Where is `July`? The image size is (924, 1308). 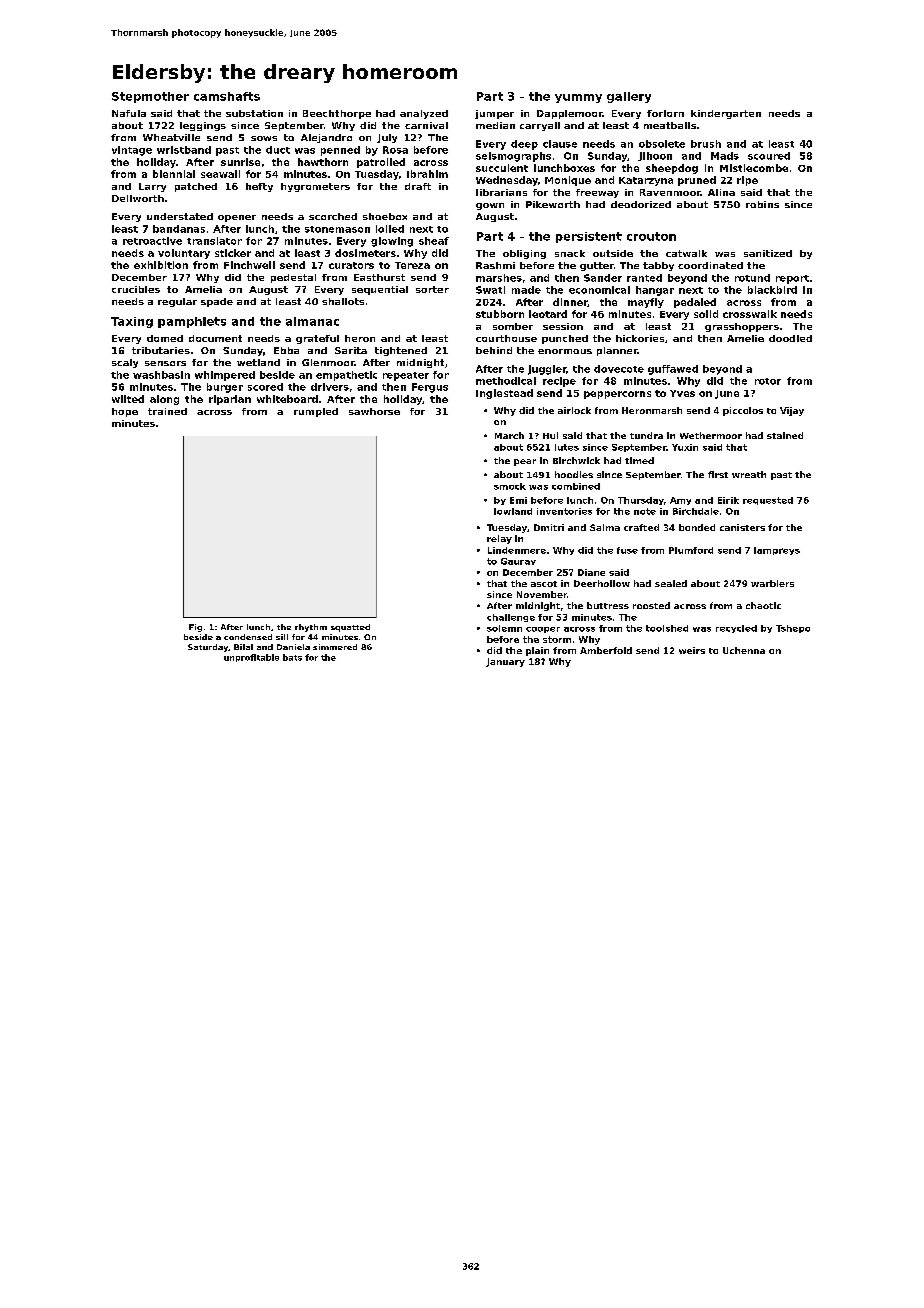 July is located at coordinates (387, 138).
